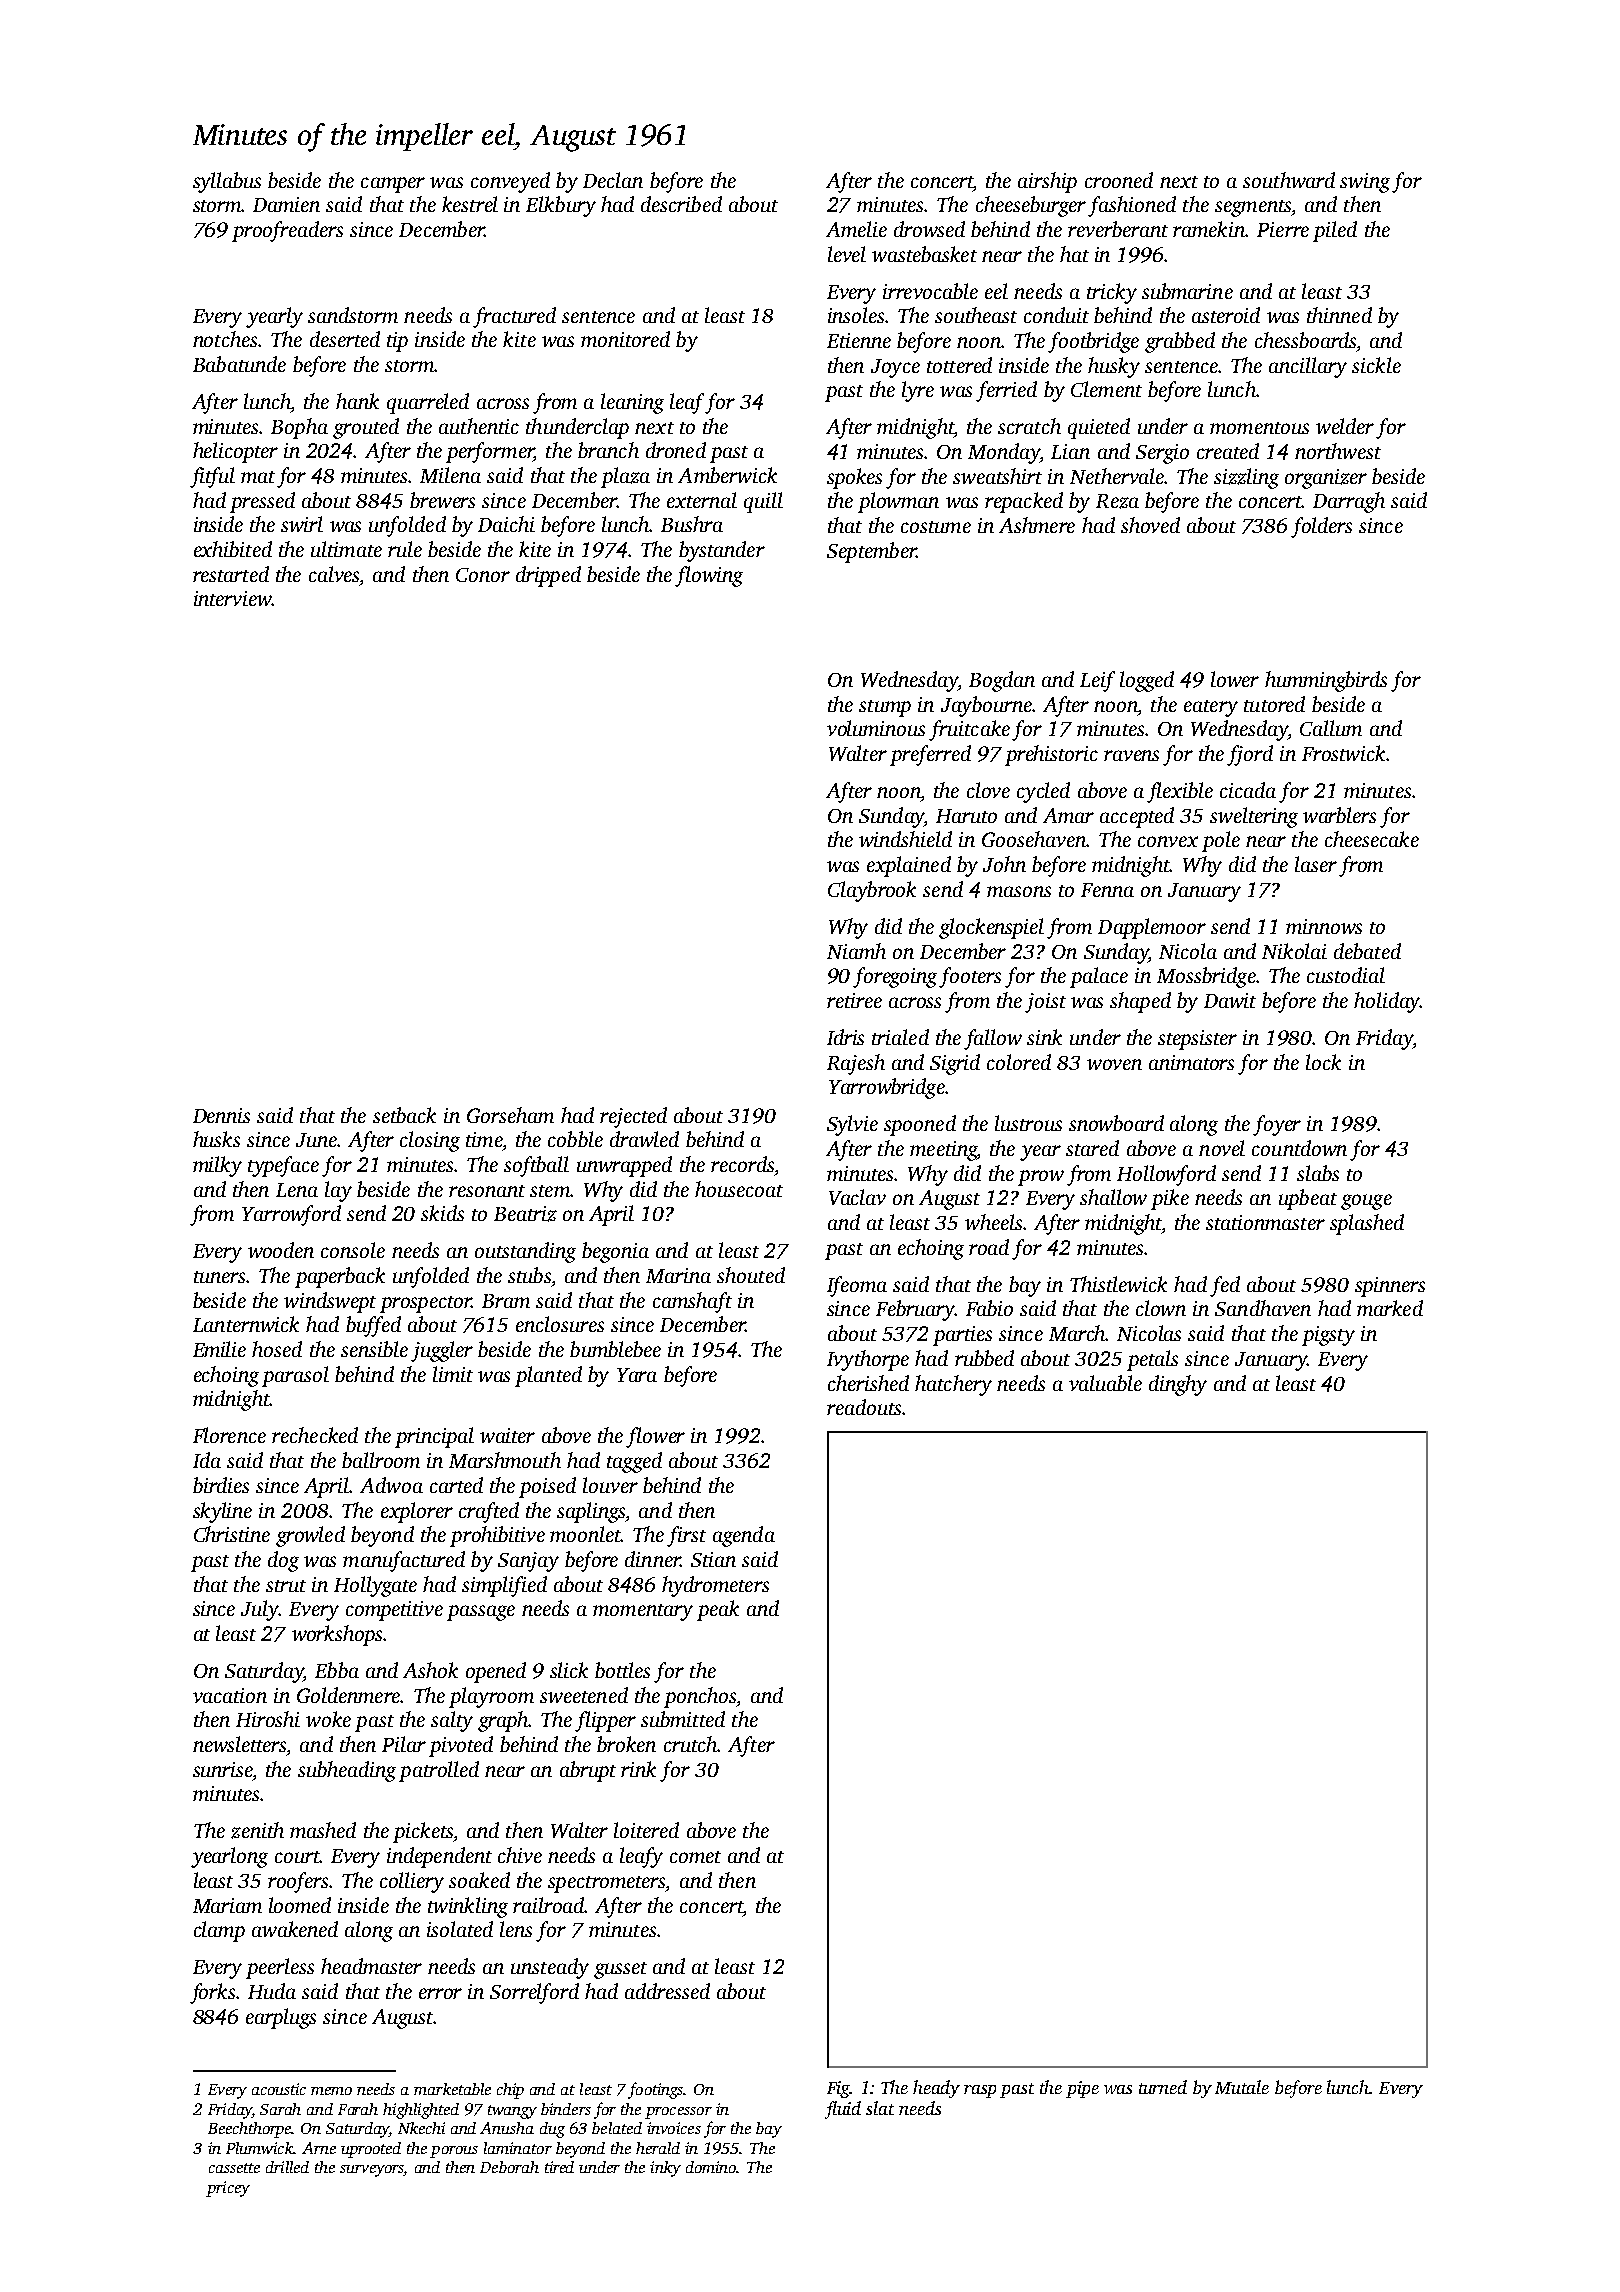  I want to click on convex, so click(1168, 841).
